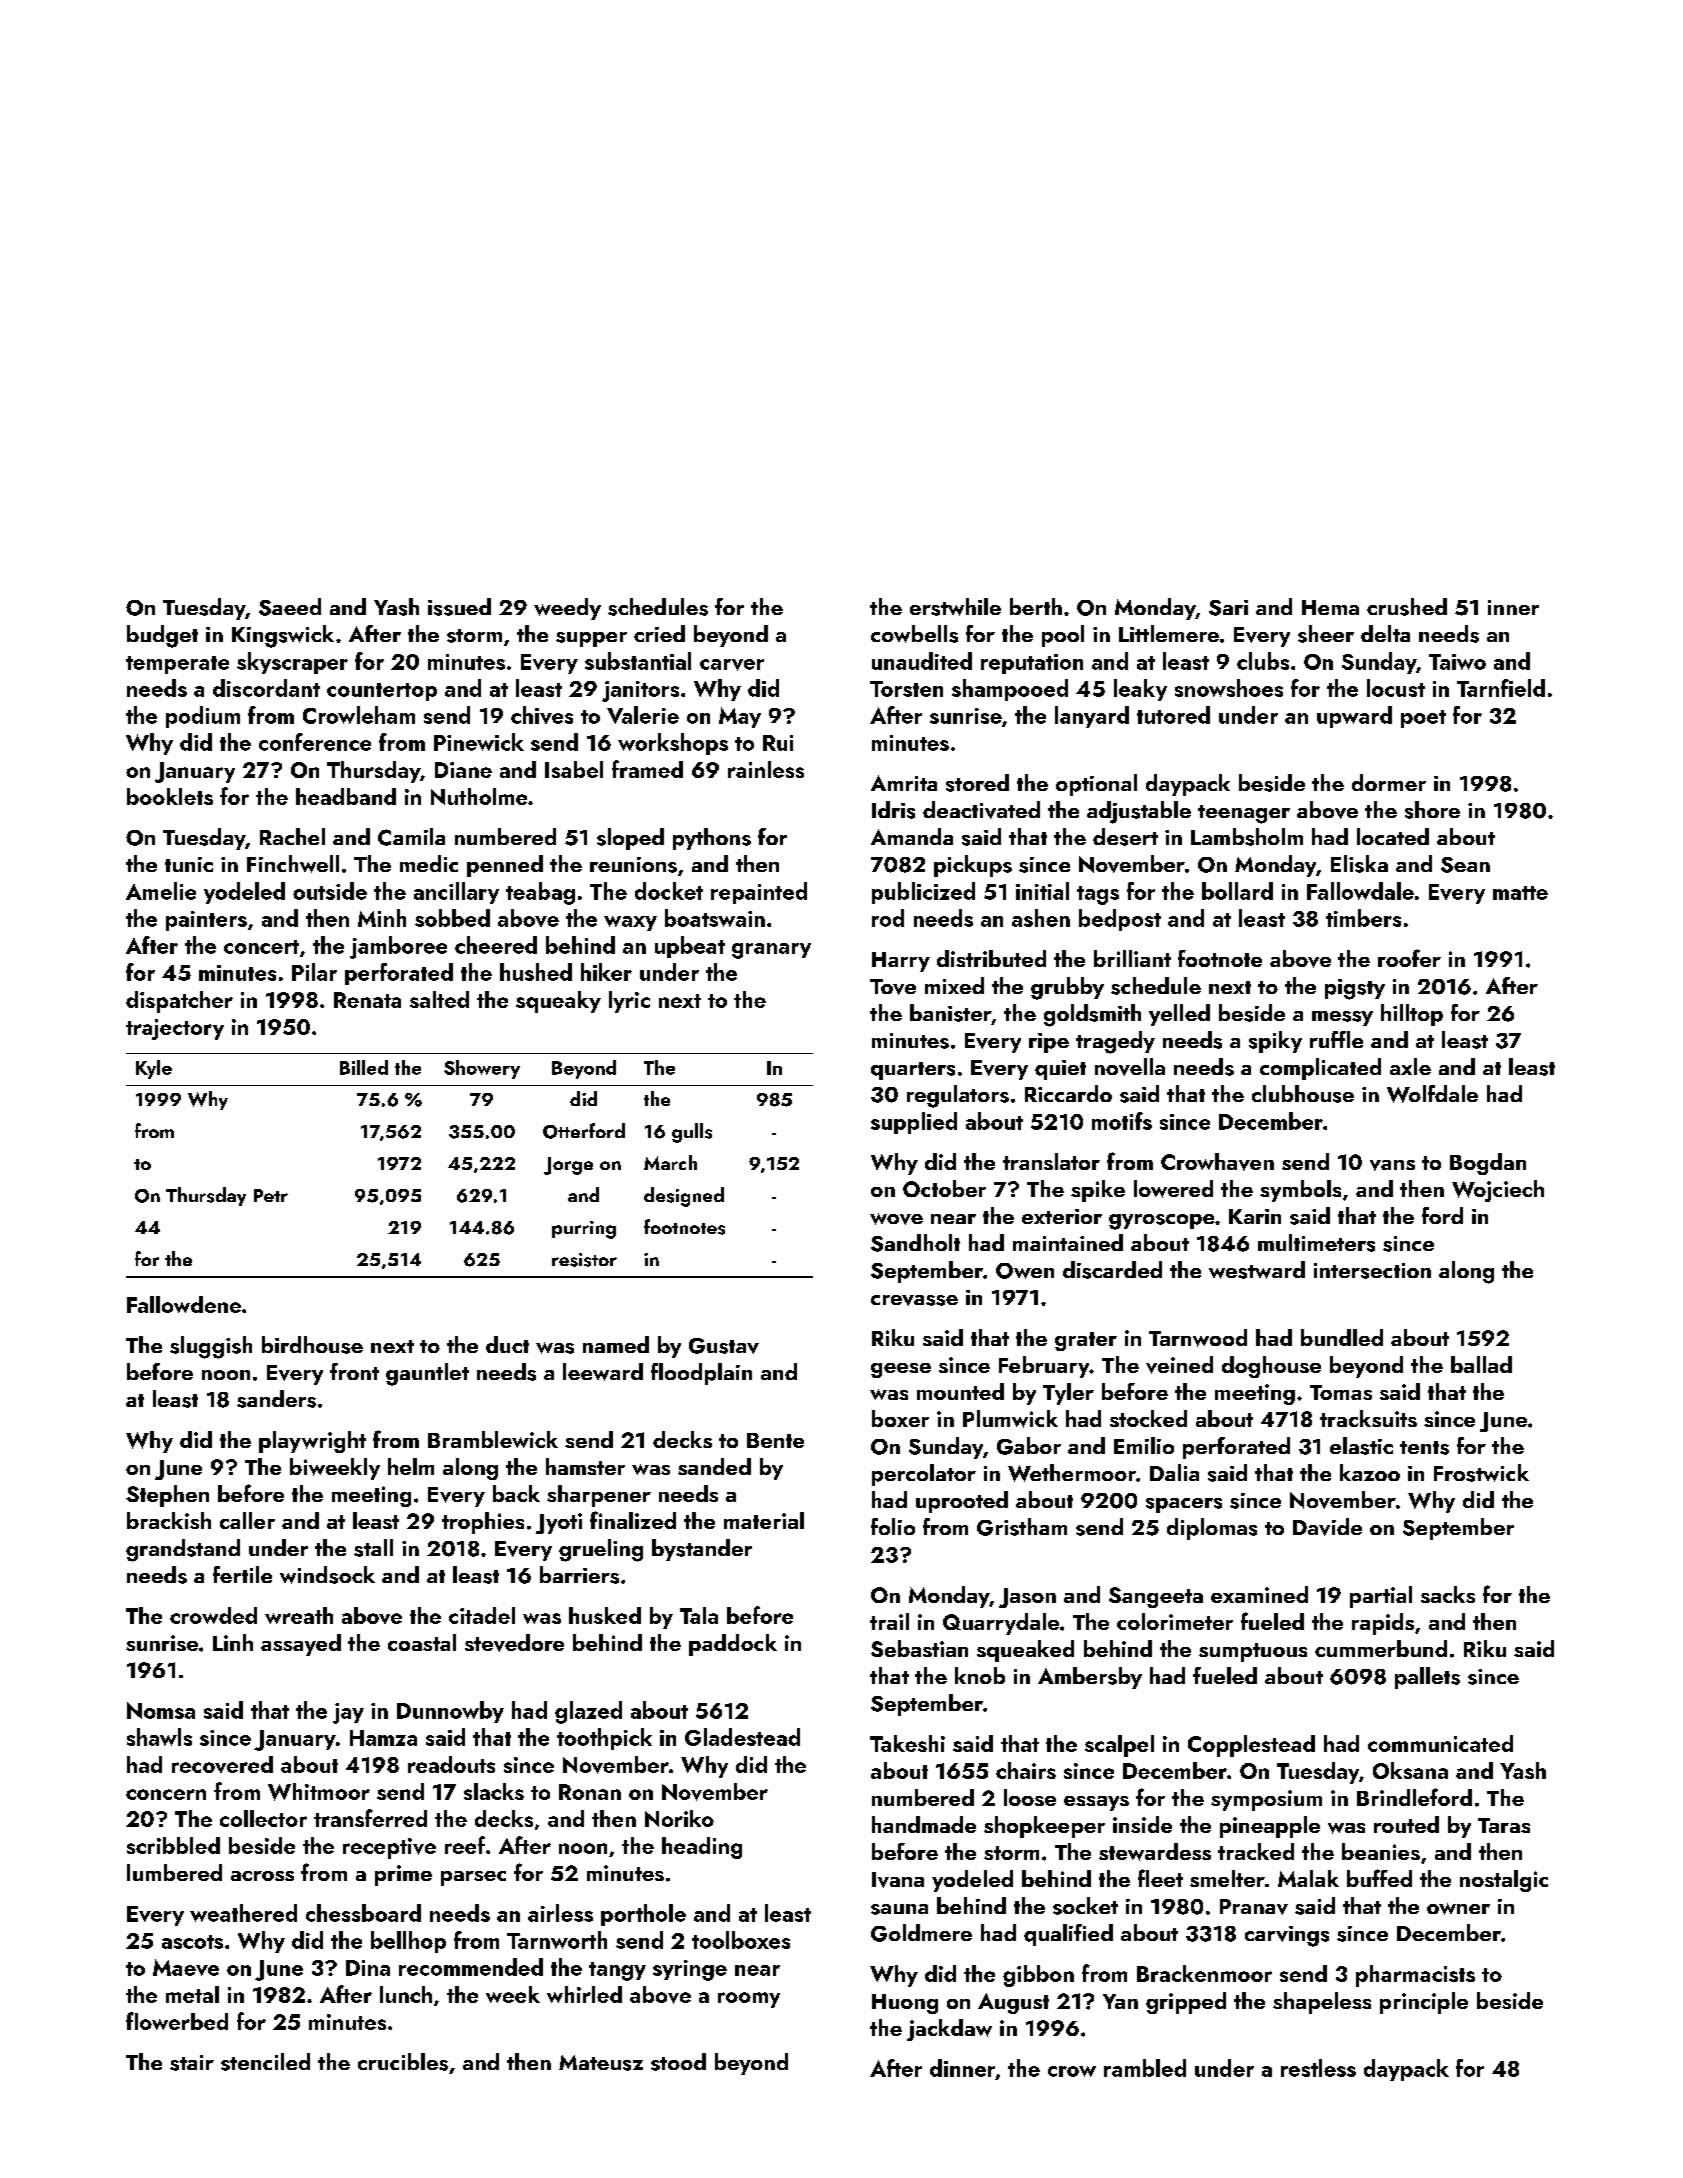 The image size is (1683, 2178). Describe the element at coordinates (1481, 1364) in the document. I see `ballad` at that location.
